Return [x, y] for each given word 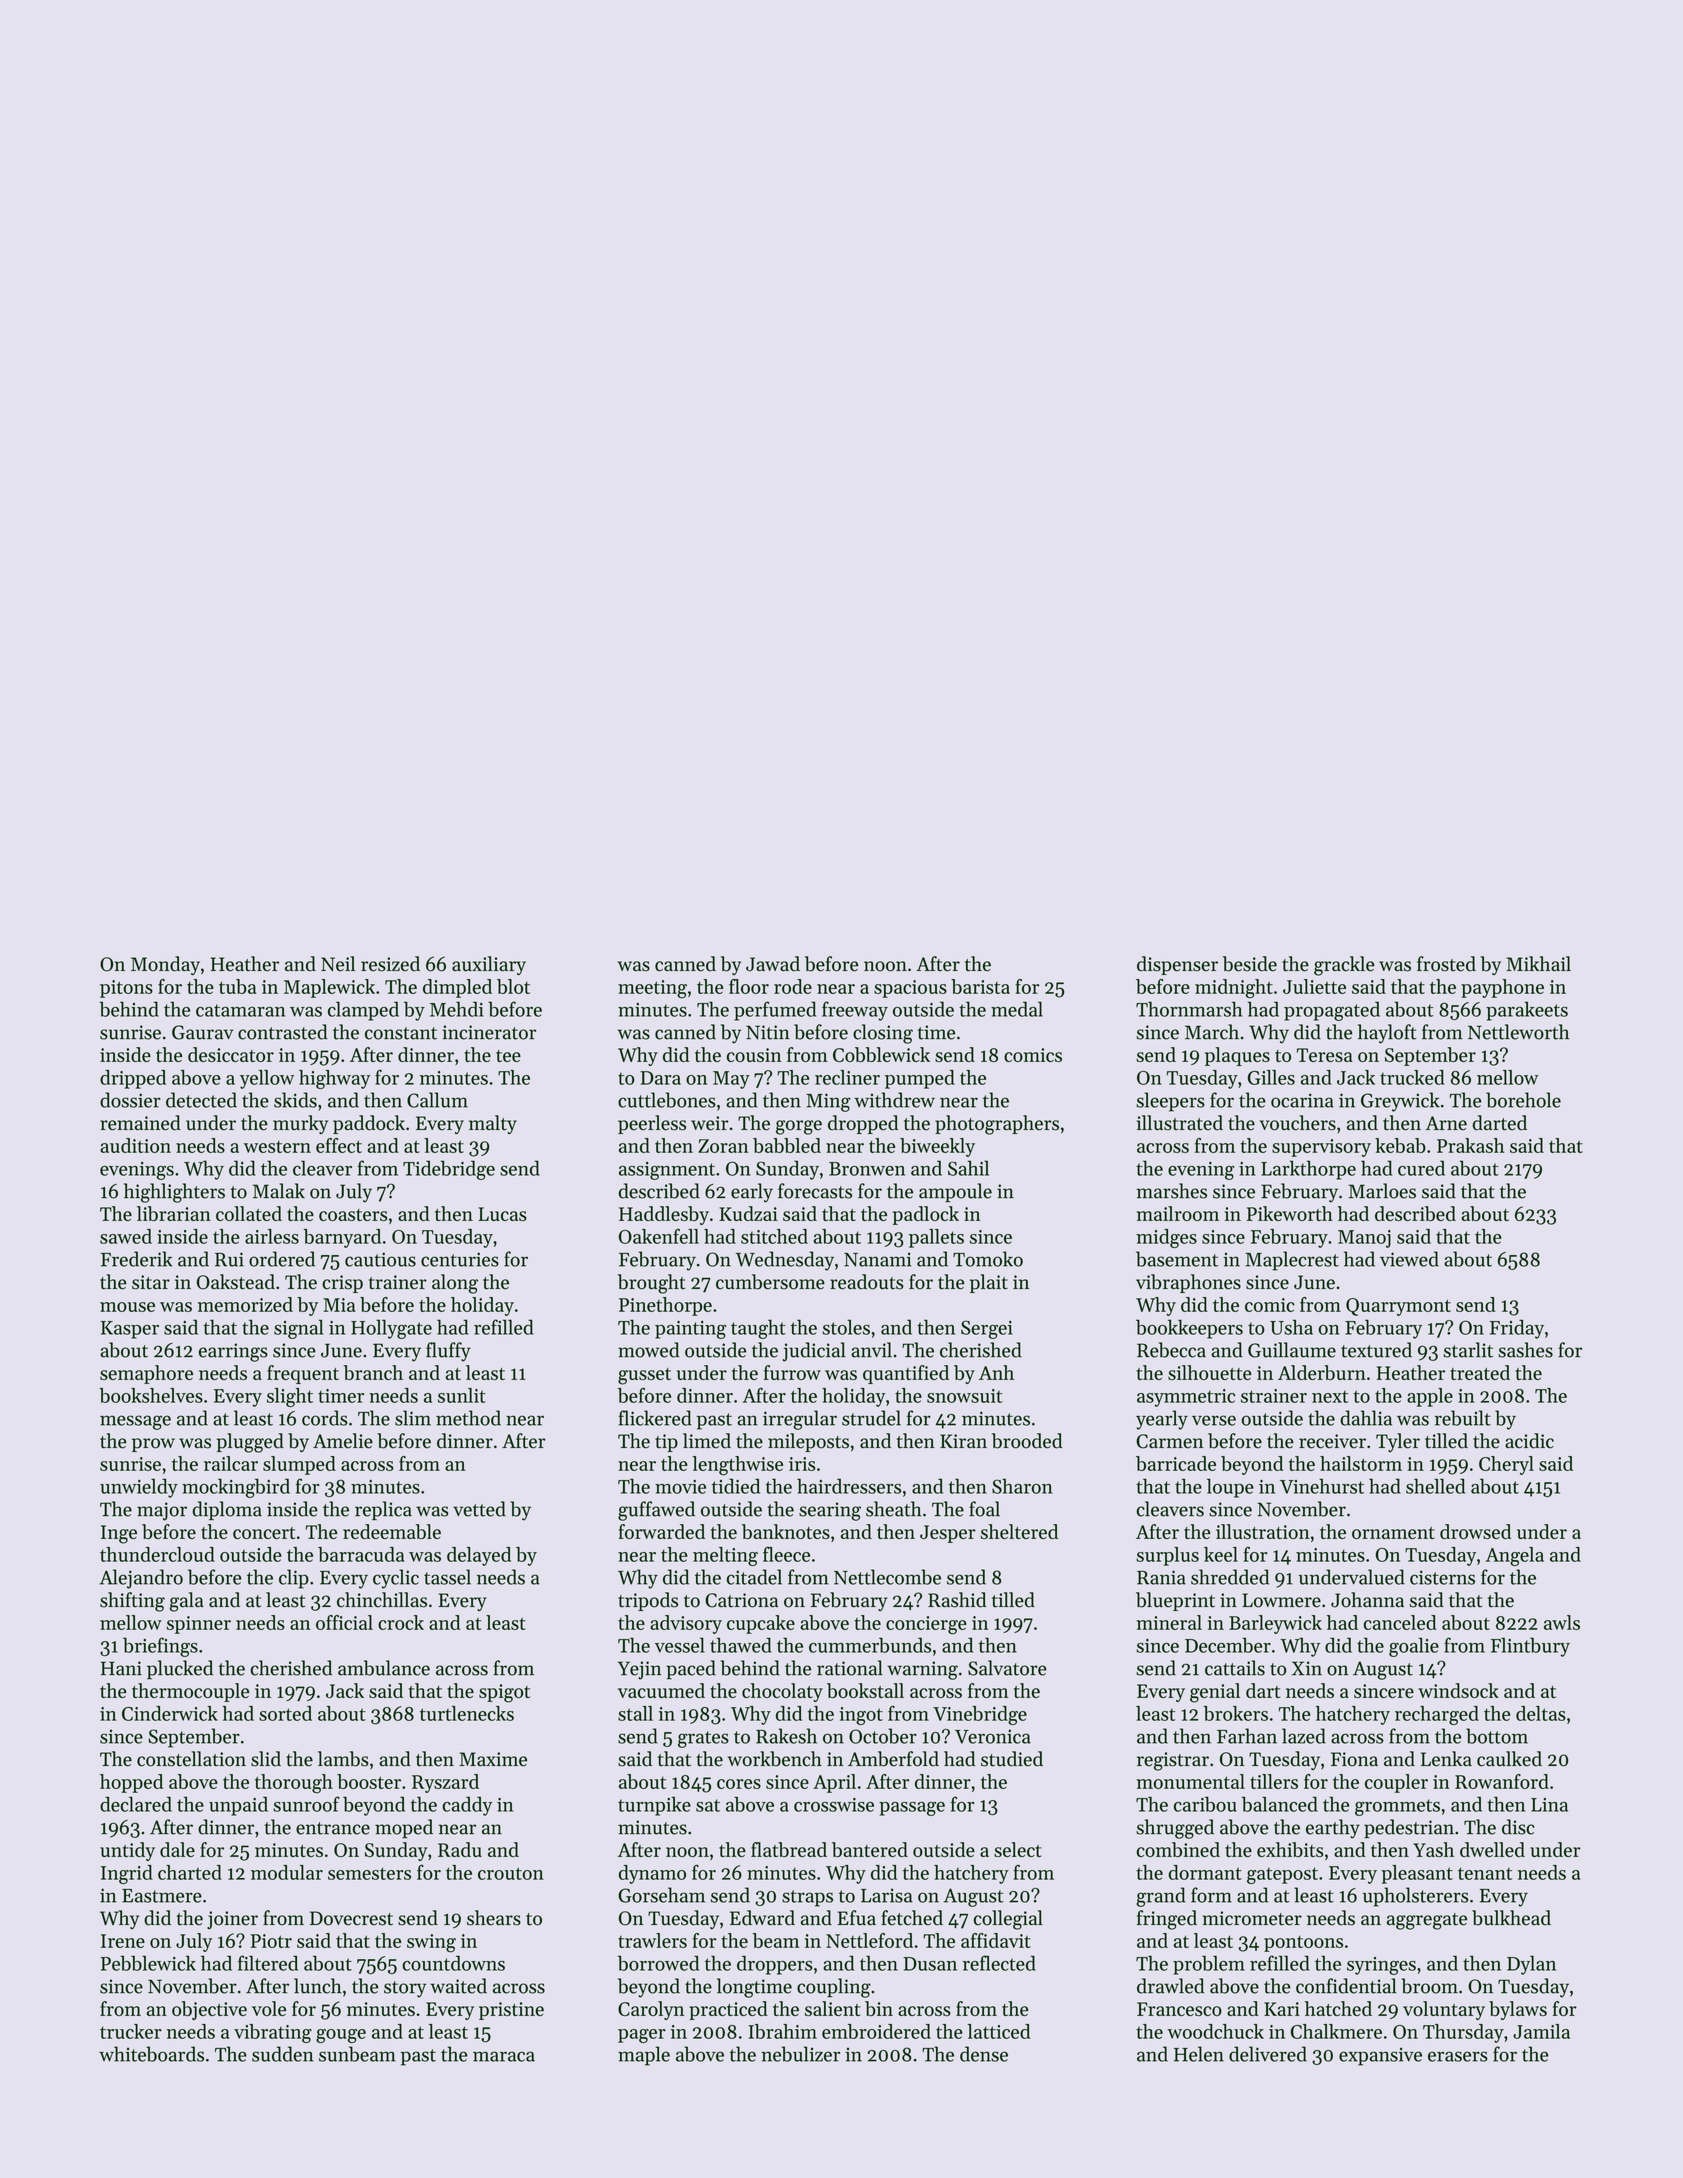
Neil [338, 964]
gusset [644, 1376]
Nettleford [869, 1940]
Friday [1516, 1329]
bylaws [1518, 2010]
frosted [1446, 964]
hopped [131, 1783]
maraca [504, 2056]
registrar [1173, 1761]
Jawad [773, 964]
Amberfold [893, 1759]
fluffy [448, 1352]
